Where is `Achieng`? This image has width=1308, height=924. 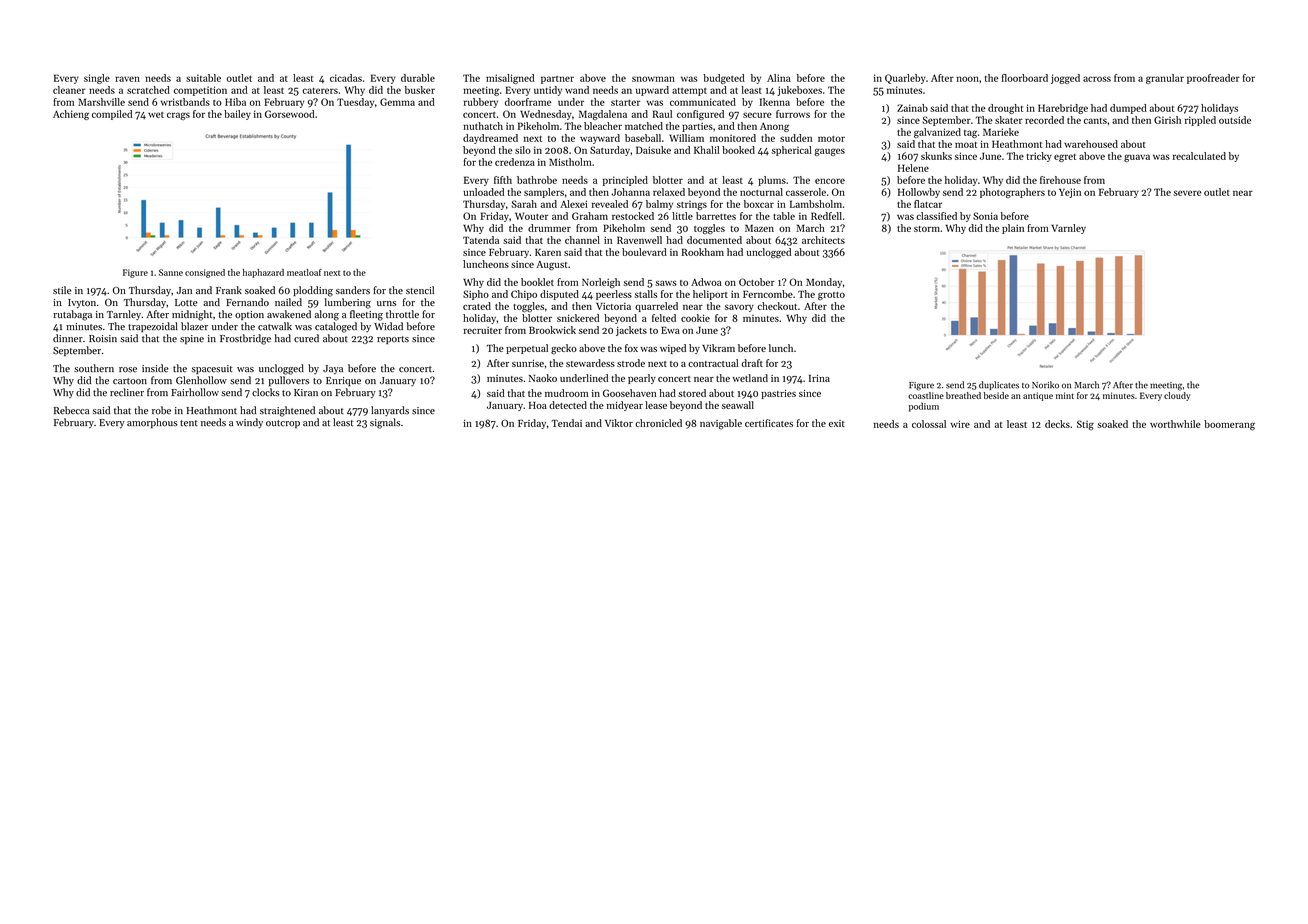
Achieng is located at coordinates (71, 115).
